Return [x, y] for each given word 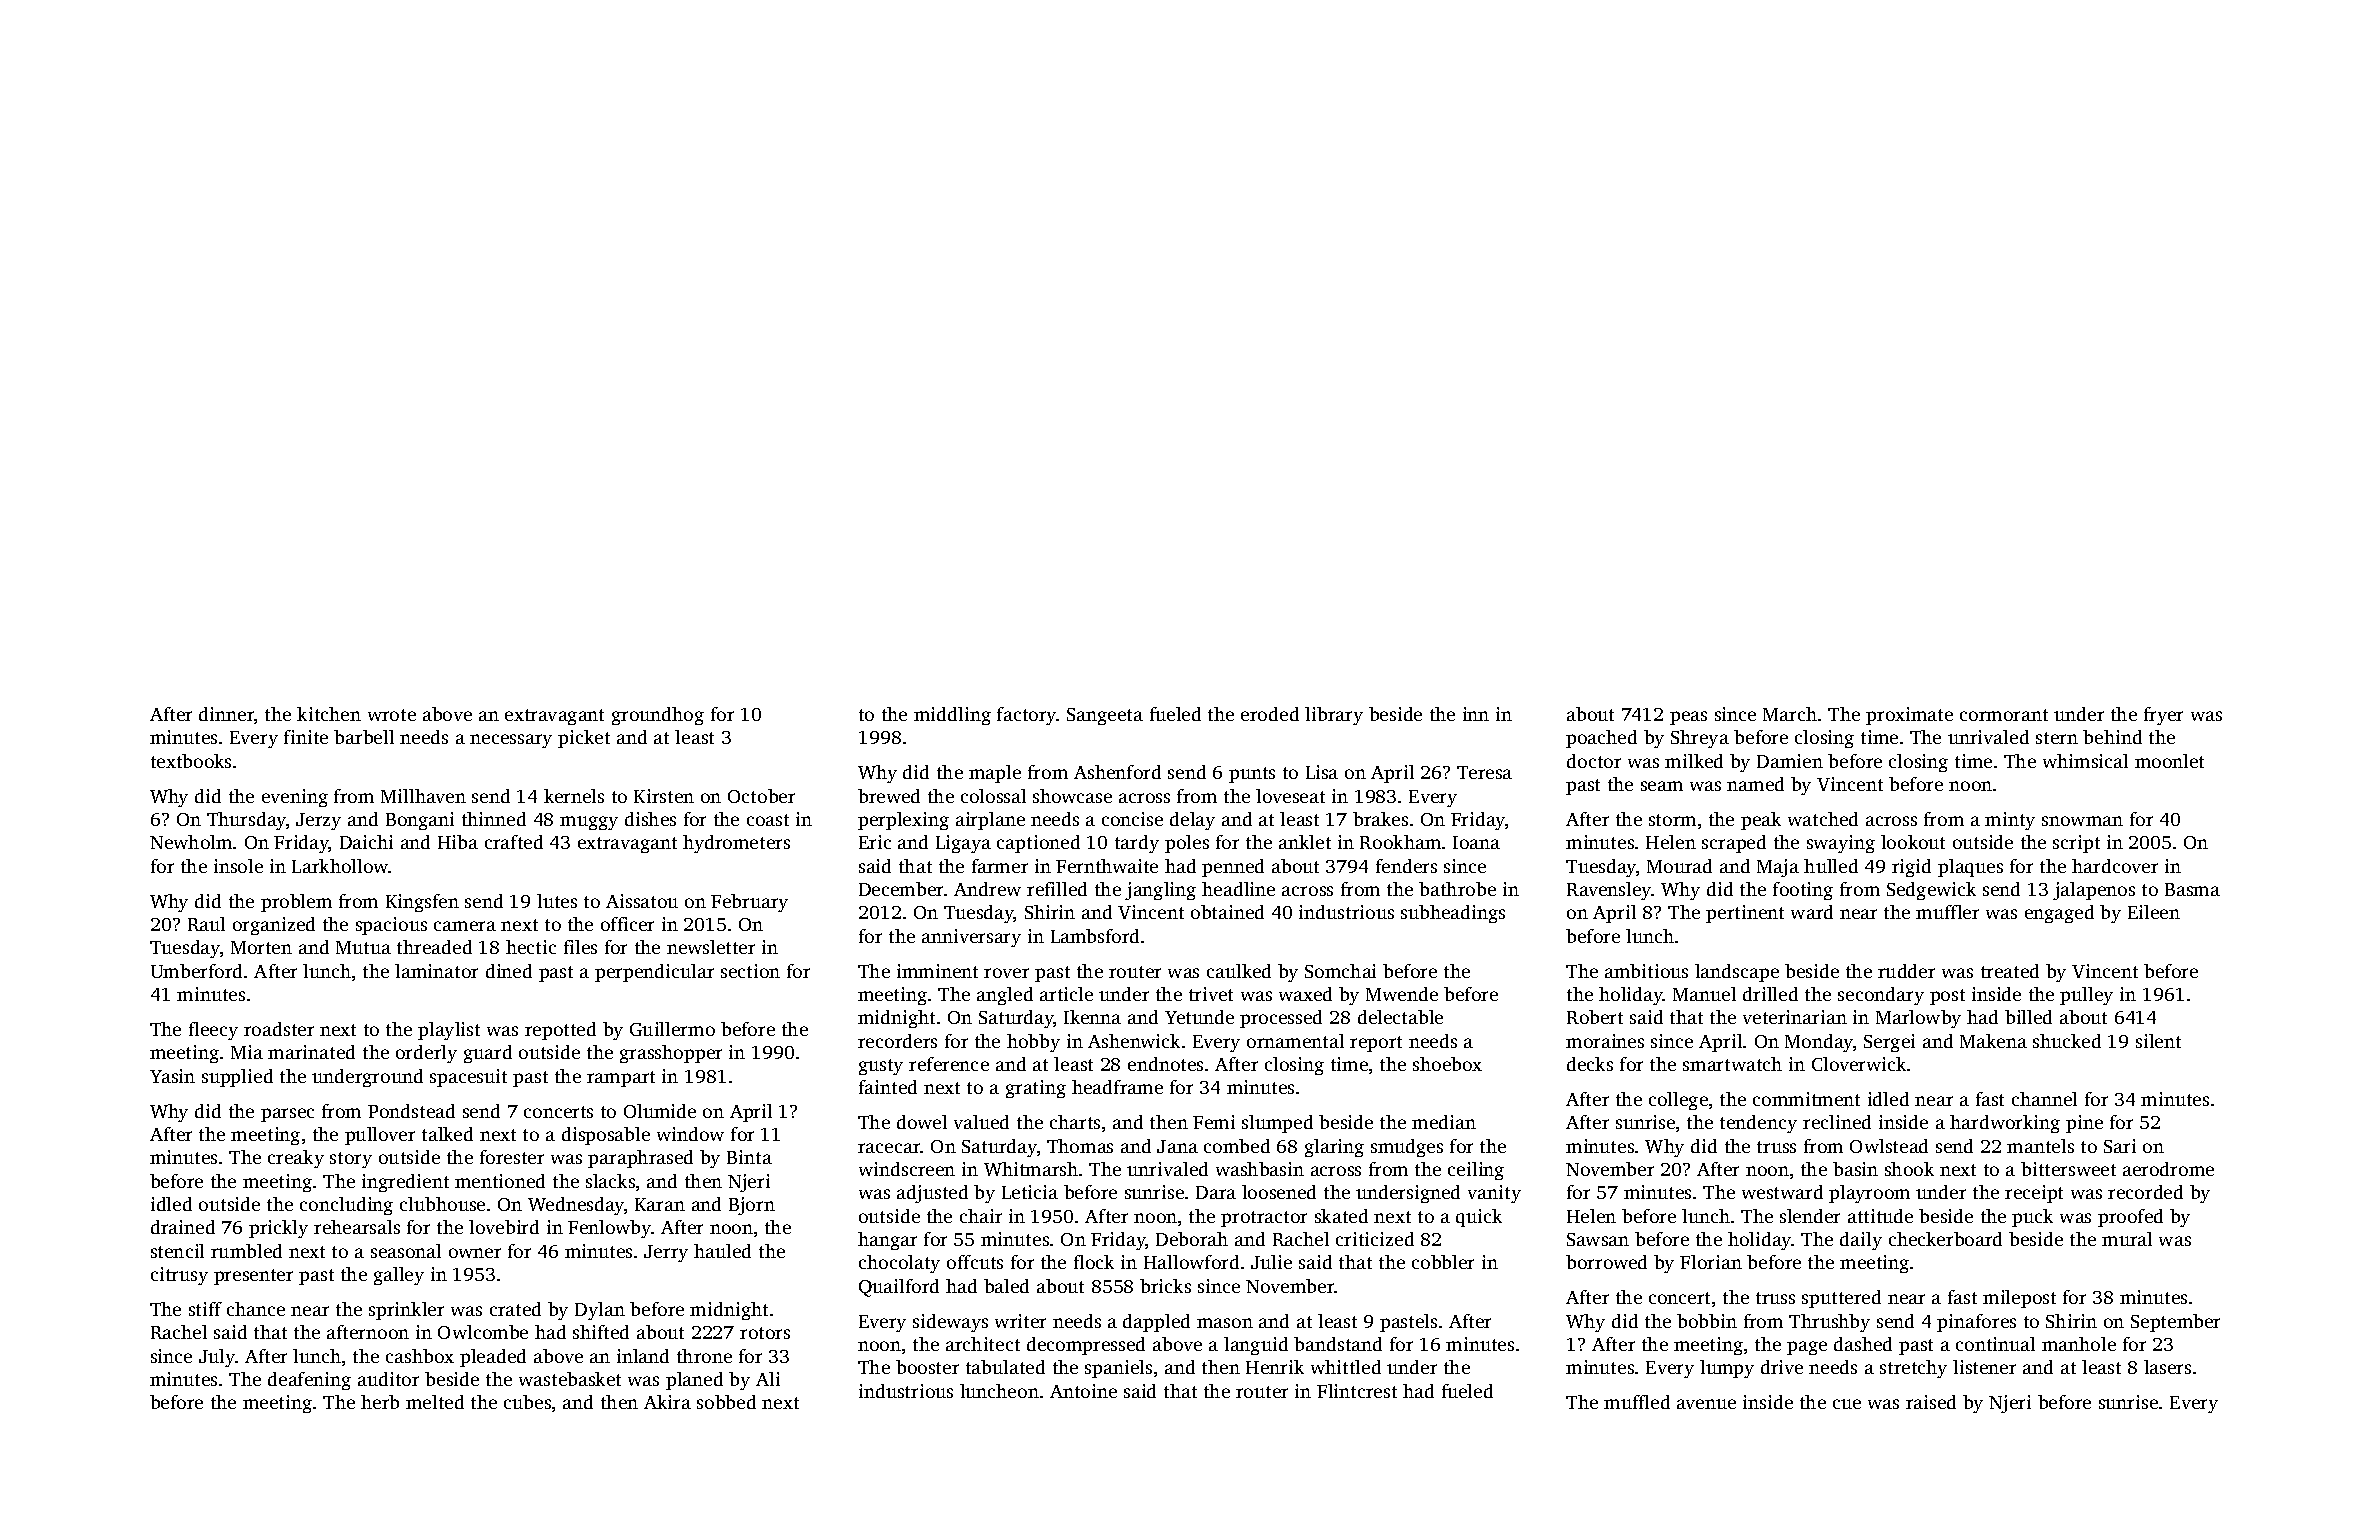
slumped [1277, 1124]
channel [2044, 1099]
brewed [889, 796]
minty [2010, 821]
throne [704, 1356]
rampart [621, 1079]
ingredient [405, 1183]
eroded [1270, 714]
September [2175, 1323]
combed [1237, 1146]
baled [1006, 1286]
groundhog [658, 716]
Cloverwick [1859, 1064]
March [1790, 714]
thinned [494, 819]
